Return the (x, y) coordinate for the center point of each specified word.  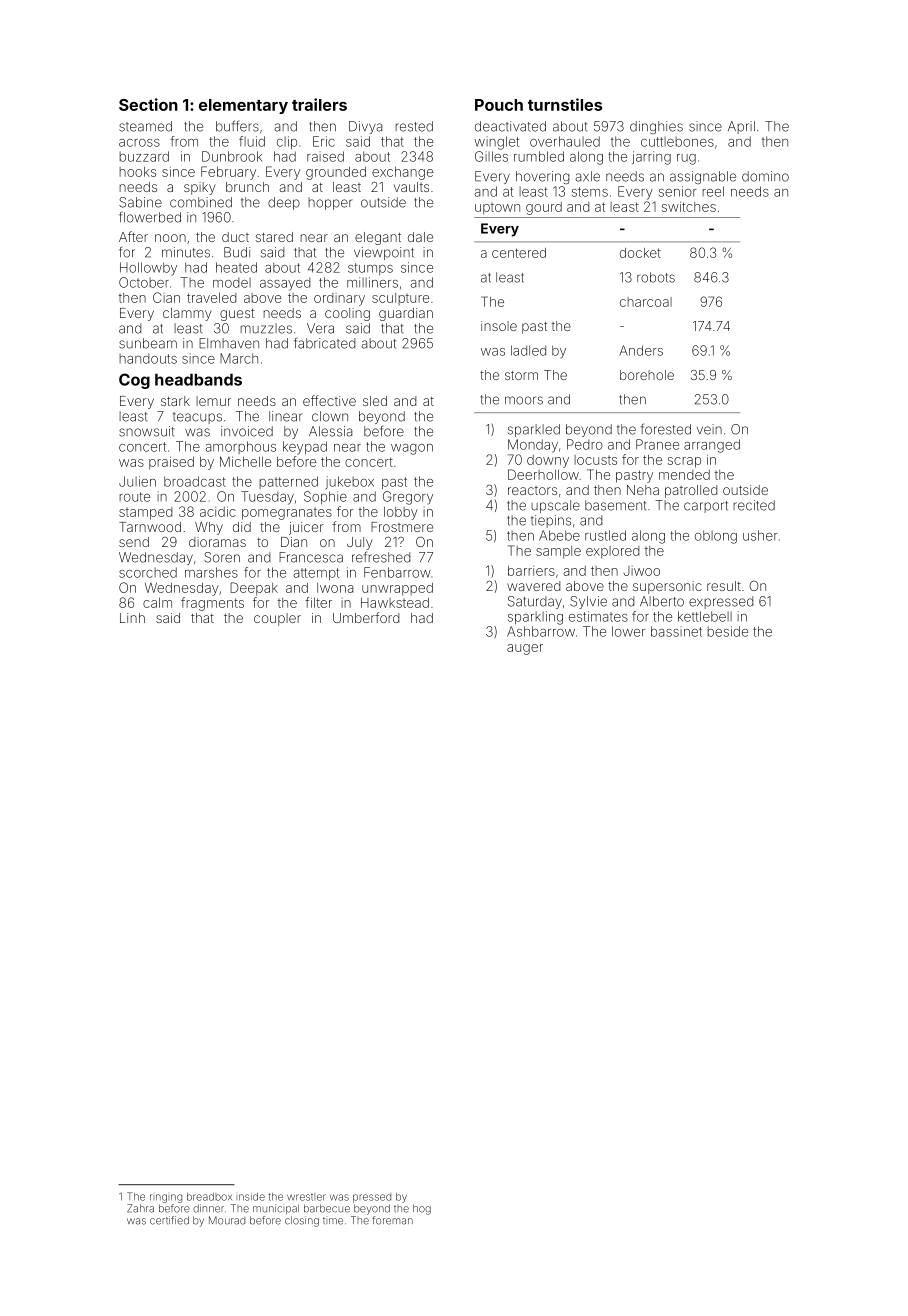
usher (760, 535)
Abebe (559, 535)
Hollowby (148, 269)
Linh (132, 618)
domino (765, 176)
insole (499, 326)
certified (169, 1220)
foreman (392, 1220)
